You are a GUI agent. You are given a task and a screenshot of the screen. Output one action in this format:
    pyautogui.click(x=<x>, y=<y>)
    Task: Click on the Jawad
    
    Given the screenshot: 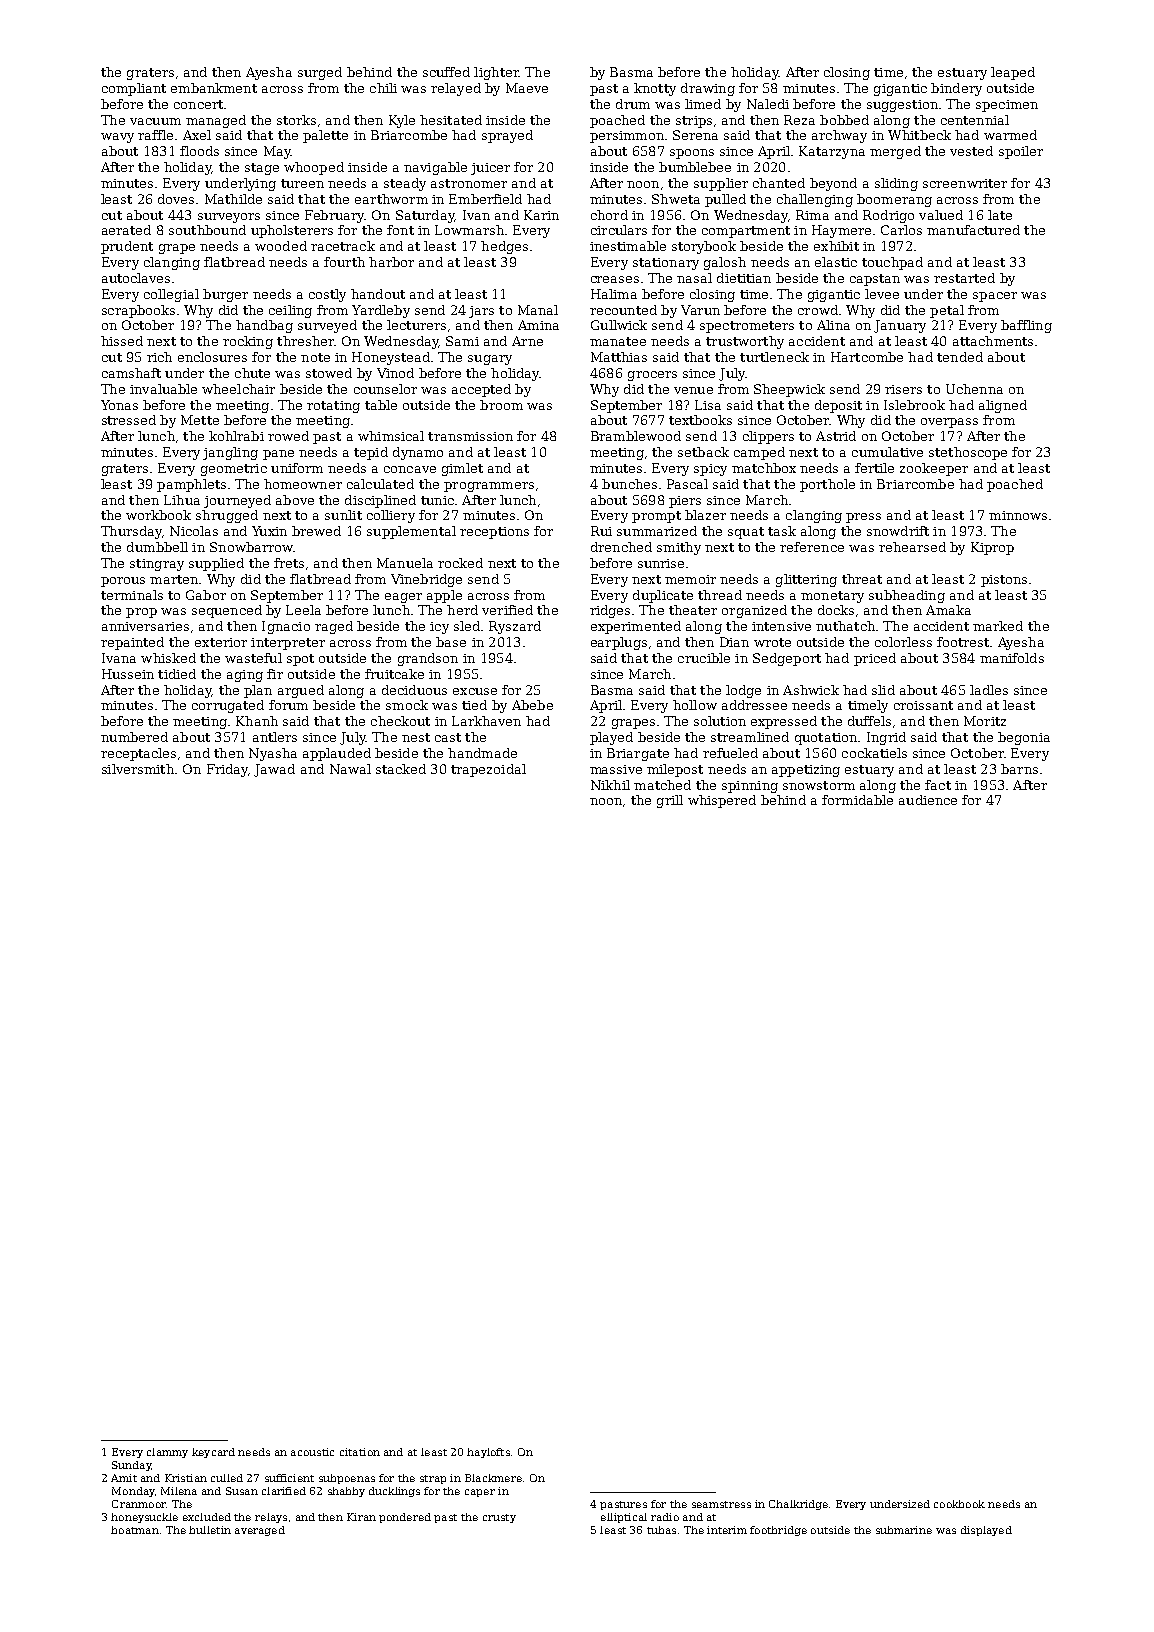 What is the action you would take?
    pyautogui.click(x=274, y=770)
